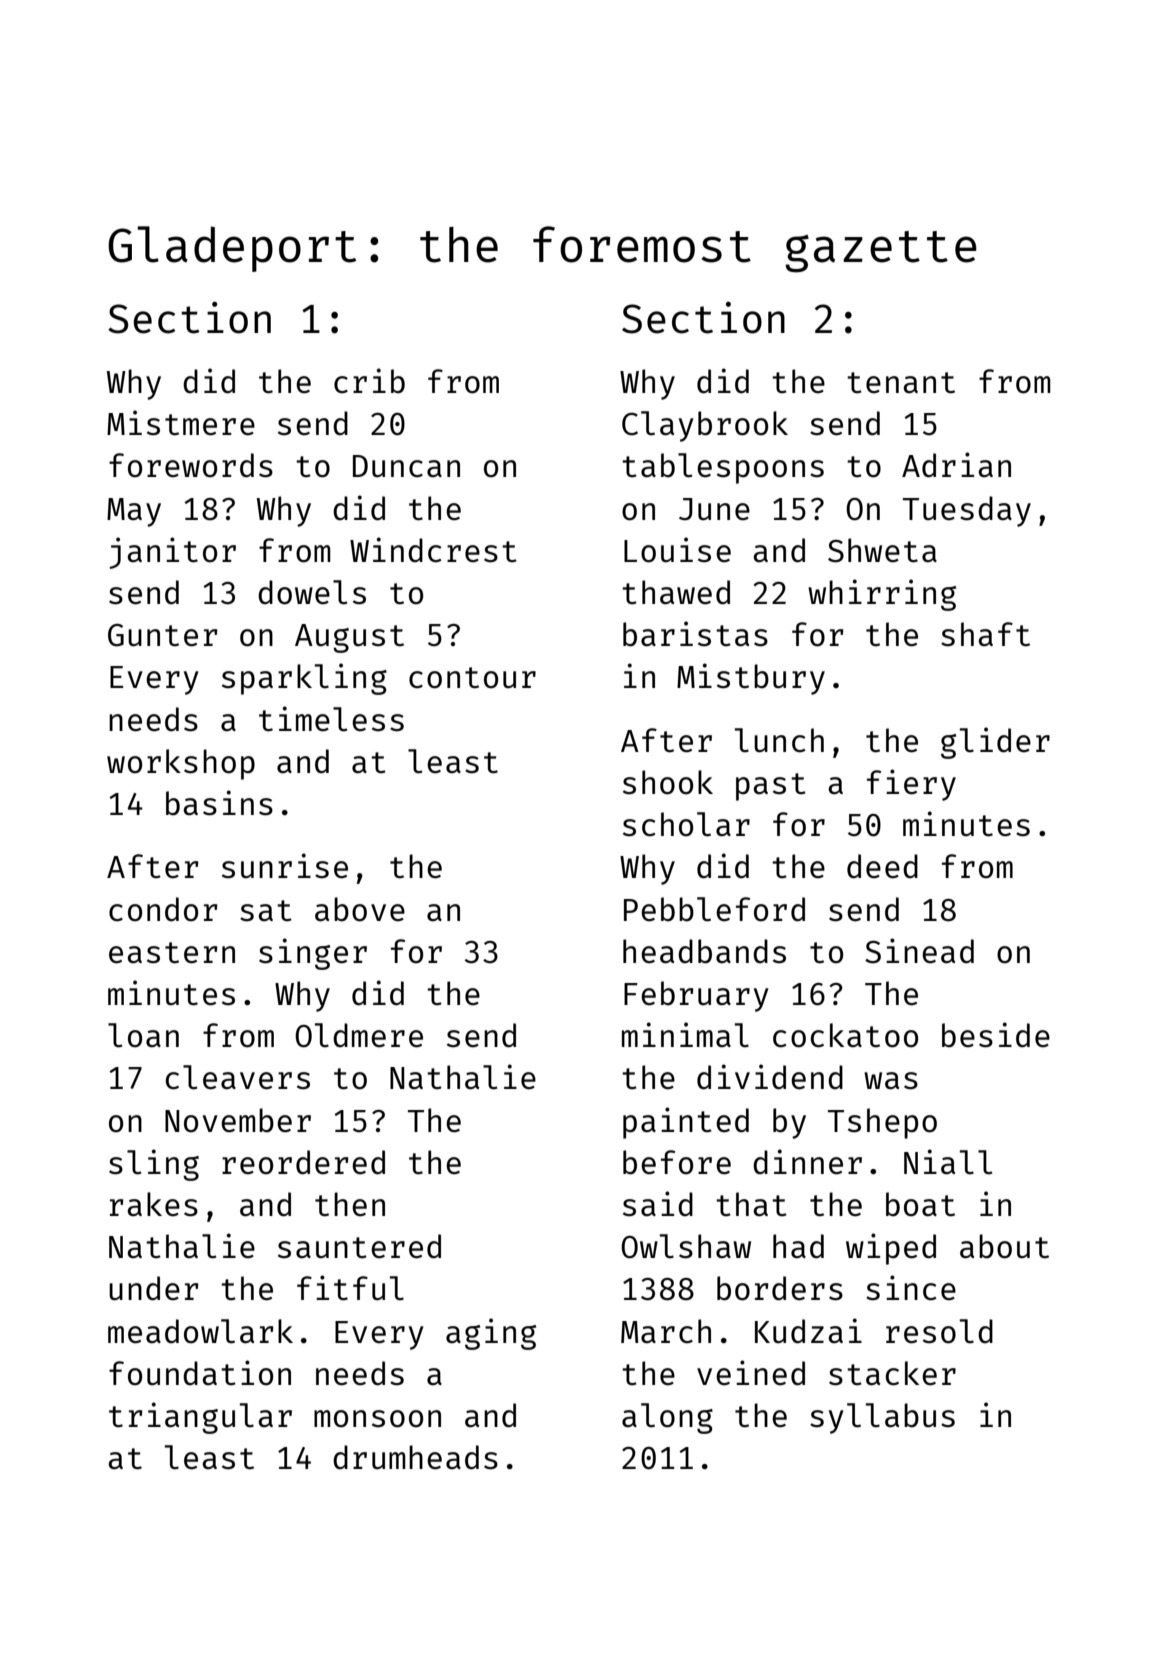  I want to click on Claybrook, so click(705, 426).
